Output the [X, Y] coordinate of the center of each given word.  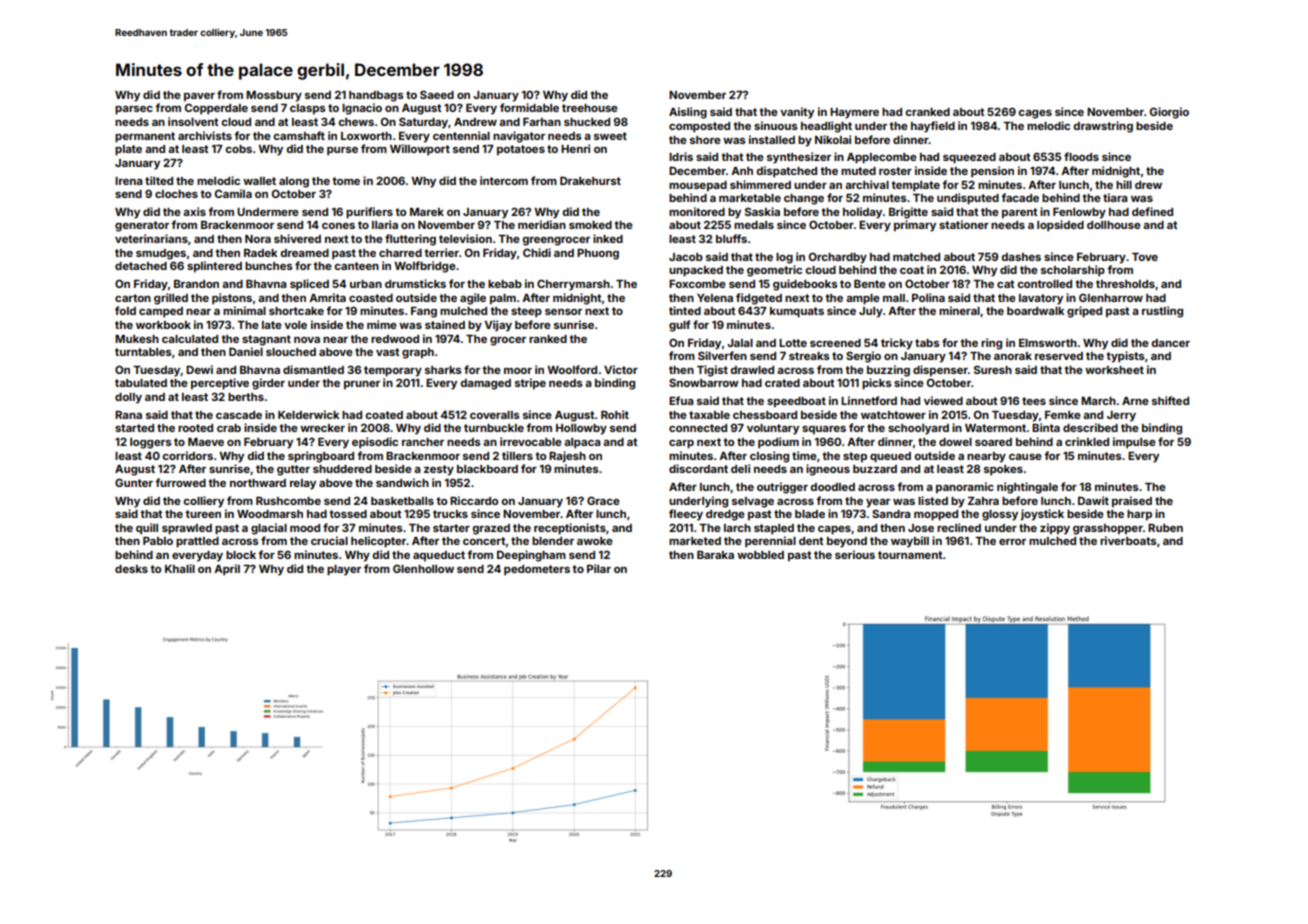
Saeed [437, 94]
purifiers [369, 213]
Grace [603, 500]
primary [915, 226]
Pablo [158, 541]
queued [890, 457]
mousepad [698, 186]
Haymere [854, 113]
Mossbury [274, 96]
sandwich [402, 482]
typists [1125, 357]
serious [855, 554]
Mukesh [137, 339]
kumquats [797, 312]
